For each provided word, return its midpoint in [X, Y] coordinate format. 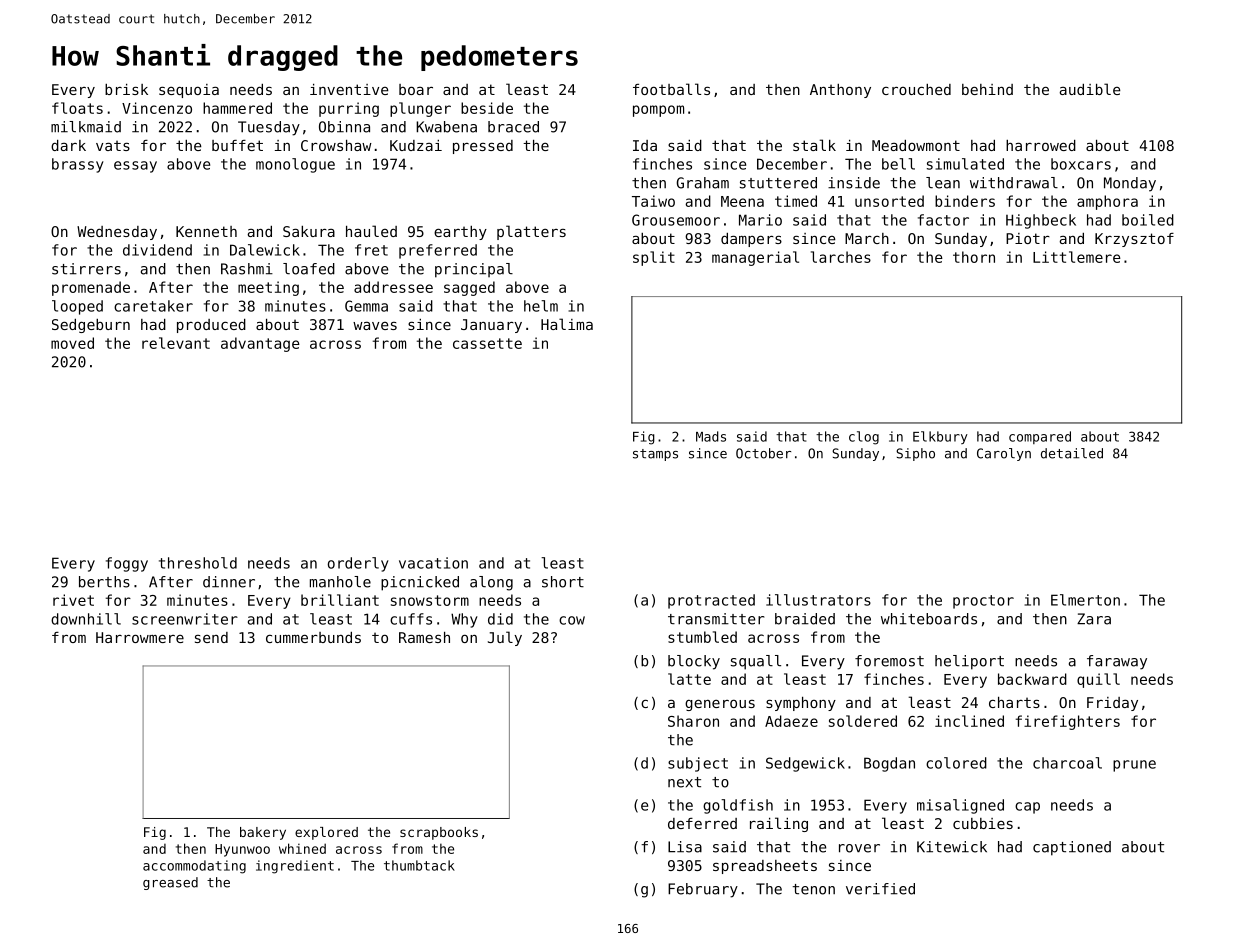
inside [854, 183]
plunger [420, 109]
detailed [1072, 453]
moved [72, 343]
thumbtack [419, 865]
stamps [655, 455]
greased [170, 883]
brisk [126, 89]
